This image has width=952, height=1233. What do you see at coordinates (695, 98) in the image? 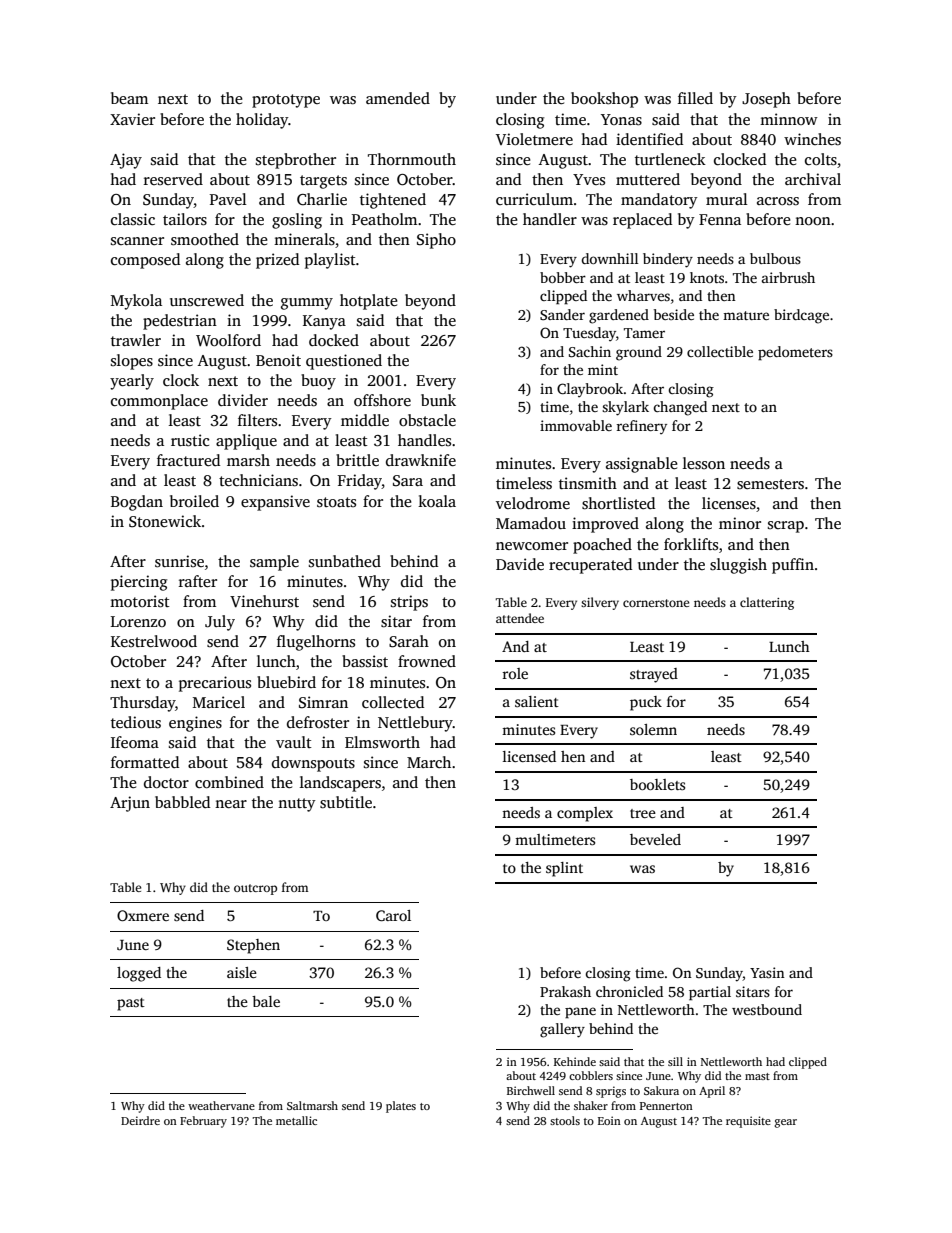
I see `filled` at bounding box center [695, 98].
